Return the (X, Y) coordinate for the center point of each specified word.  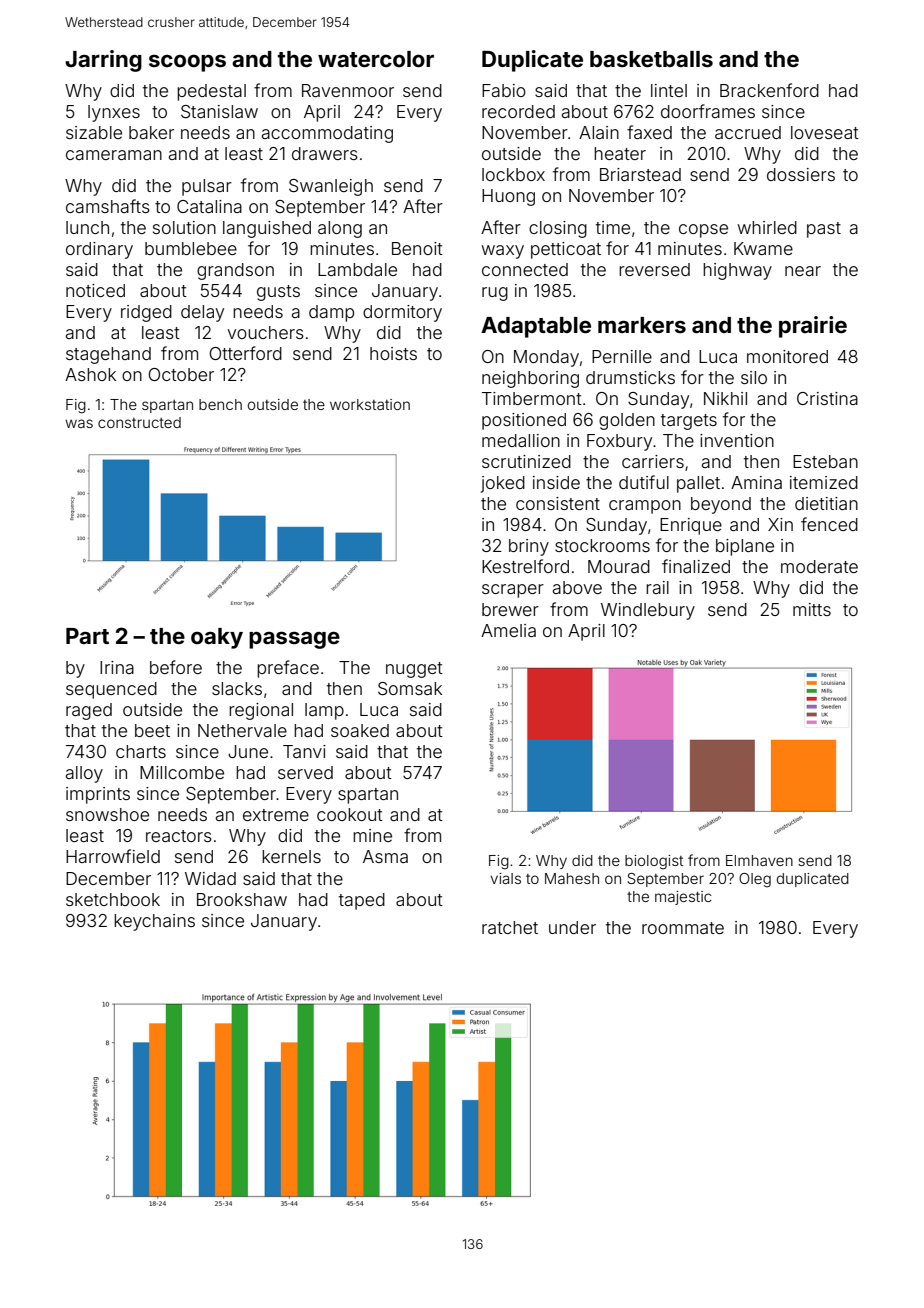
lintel (669, 90)
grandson (235, 271)
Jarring (103, 61)
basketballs (651, 59)
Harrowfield (113, 856)
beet (152, 730)
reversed (654, 269)
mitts (812, 609)
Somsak (410, 688)
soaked (360, 730)
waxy (503, 252)
